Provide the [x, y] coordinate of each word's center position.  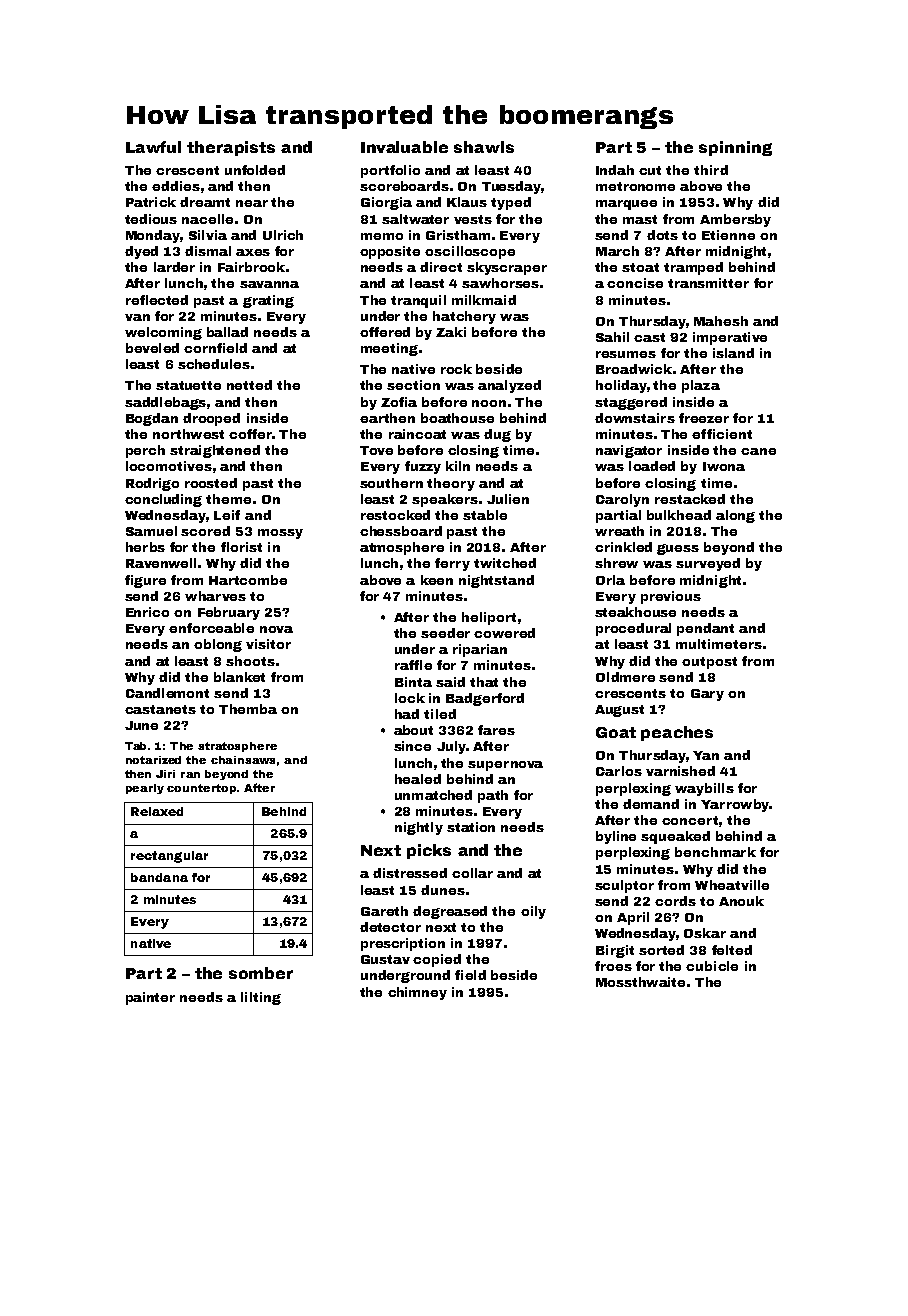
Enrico [147, 612]
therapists [231, 148]
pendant [705, 629]
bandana [159, 877]
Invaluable [404, 147]
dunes [443, 890]
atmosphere [402, 548]
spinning [735, 148]
